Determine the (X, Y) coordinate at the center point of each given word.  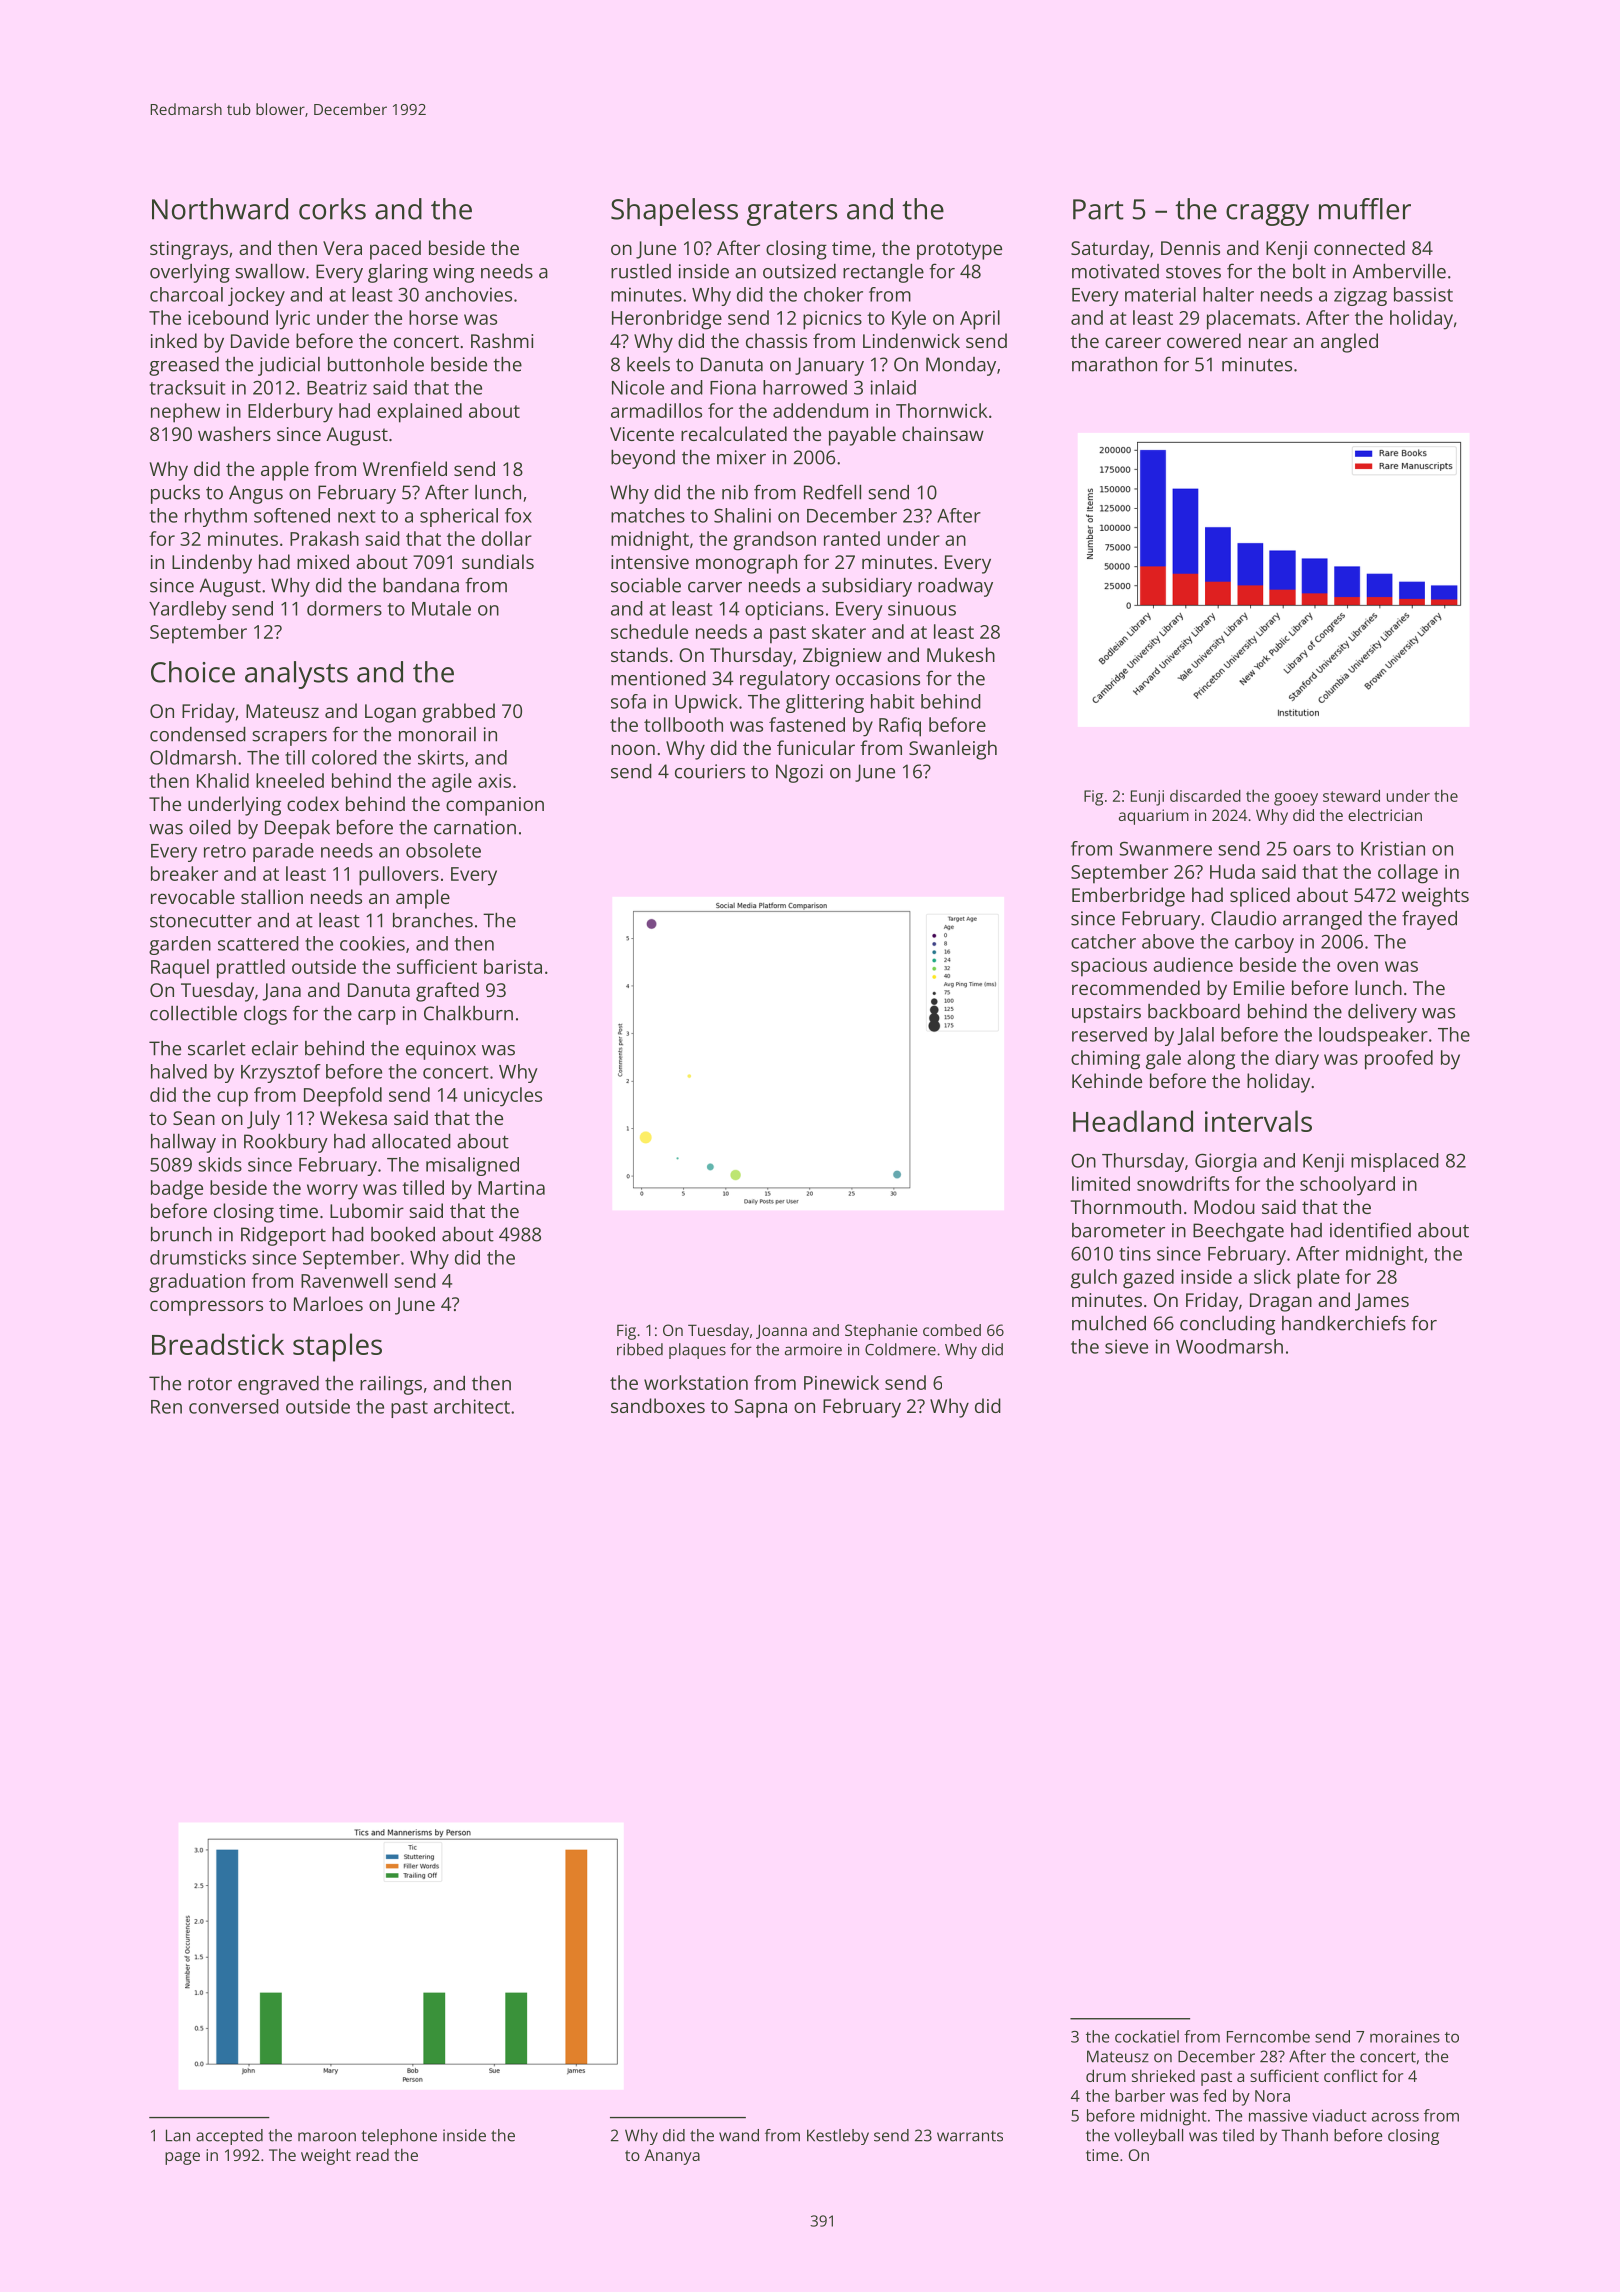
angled (1349, 343)
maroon (327, 2137)
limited (1101, 1183)
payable (862, 436)
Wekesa (353, 1117)
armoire (813, 1350)
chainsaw (943, 433)
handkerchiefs (1344, 1323)
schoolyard (1347, 1186)
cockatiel (1147, 2036)
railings (391, 1385)
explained (419, 413)
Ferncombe (1268, 2036)
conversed (234, 1406)
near (1268, 342)
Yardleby (188, 610)
